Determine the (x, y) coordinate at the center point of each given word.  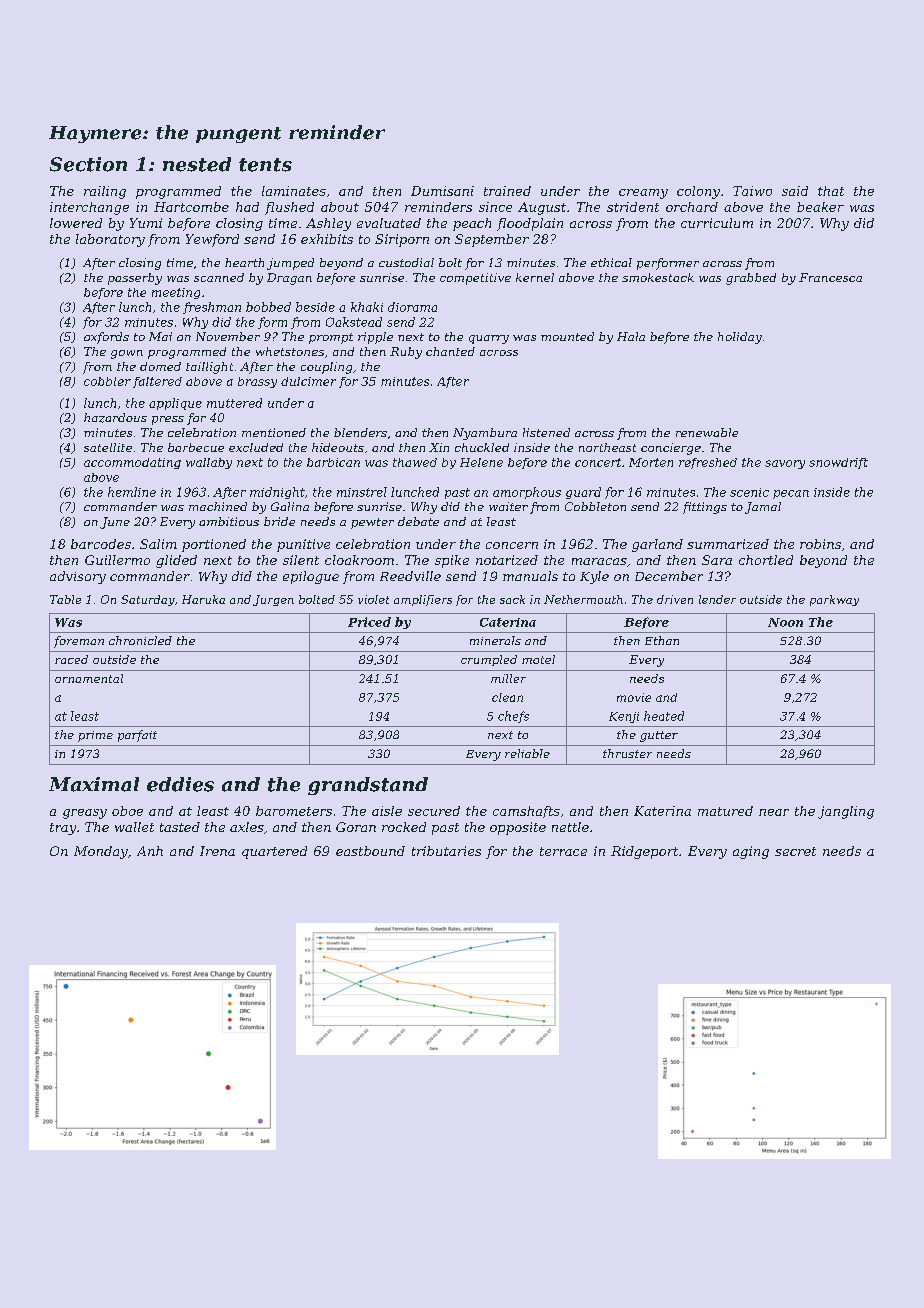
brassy (257, 382)
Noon (785, 622)
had (247, 207)
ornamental (89, 678)
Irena (217, 851)
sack (512, 599)
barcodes (101, 544)
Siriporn (402, 240)
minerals (495, 640)
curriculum (717, 223)
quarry (489, 339)
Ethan (662, 640)
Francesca (830, 277)
